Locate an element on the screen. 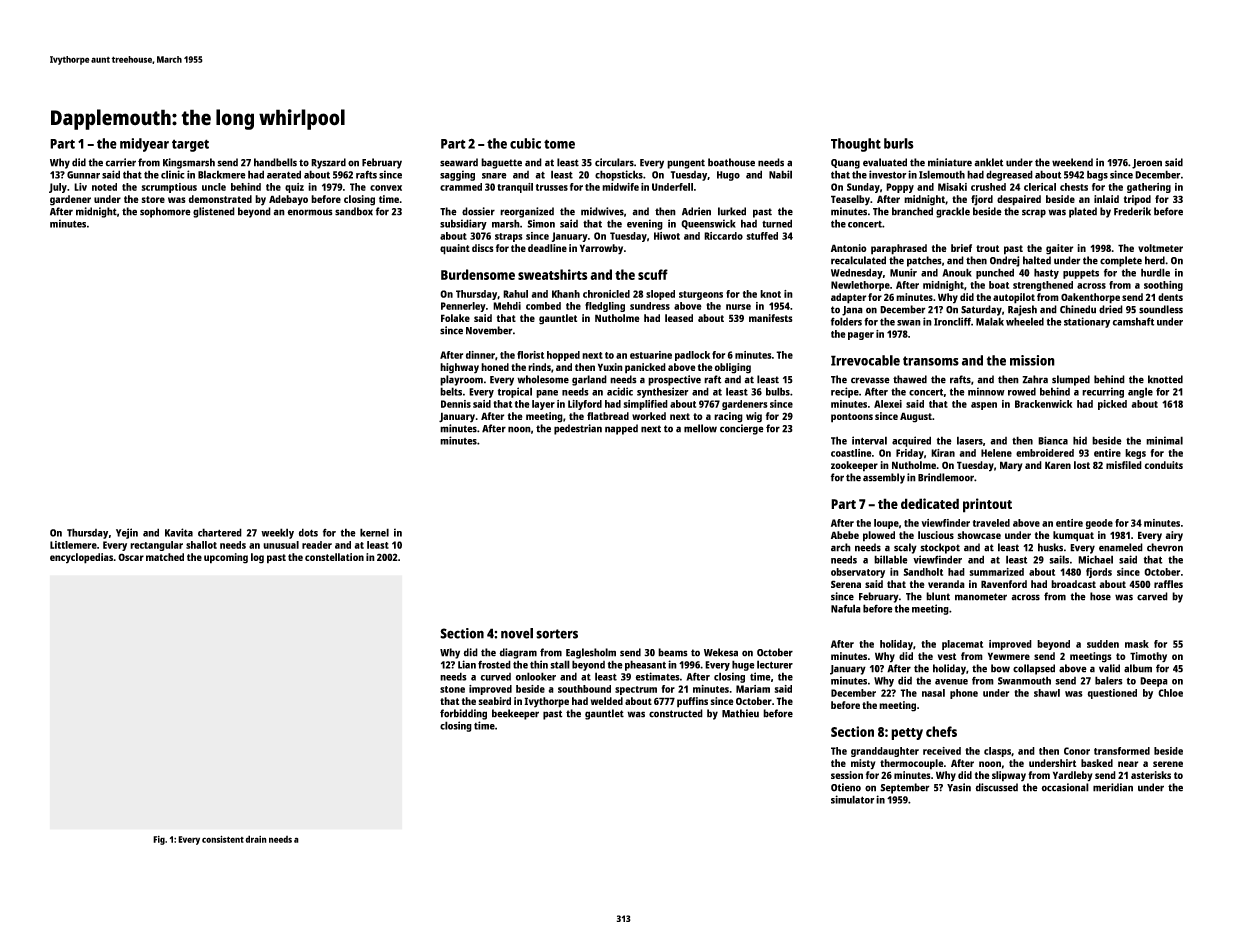 The height and width of the screenshot is (952, 1233). glistened is located at coordinates (214, 212).
